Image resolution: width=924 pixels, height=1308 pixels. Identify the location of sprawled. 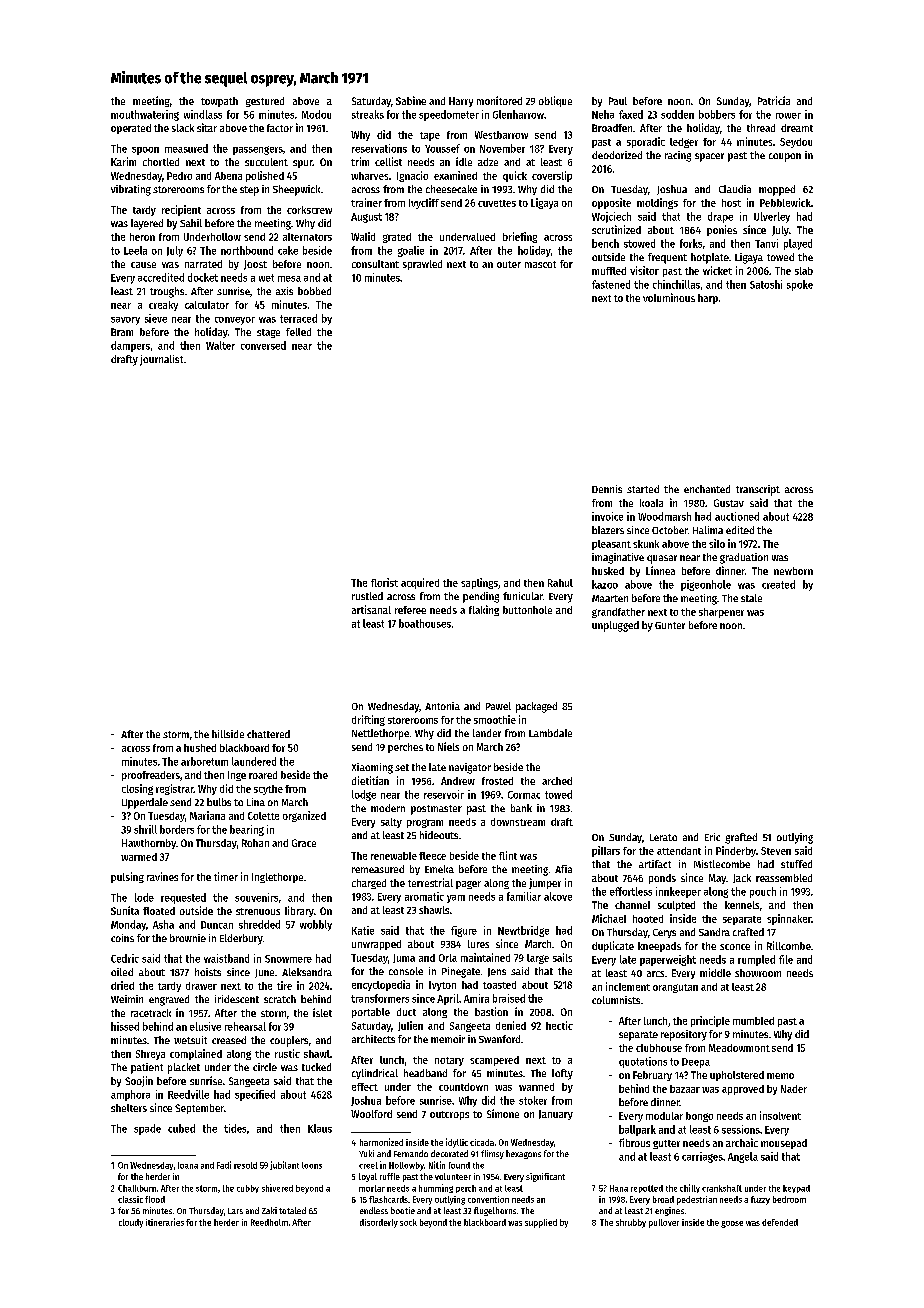
(422, 265).
